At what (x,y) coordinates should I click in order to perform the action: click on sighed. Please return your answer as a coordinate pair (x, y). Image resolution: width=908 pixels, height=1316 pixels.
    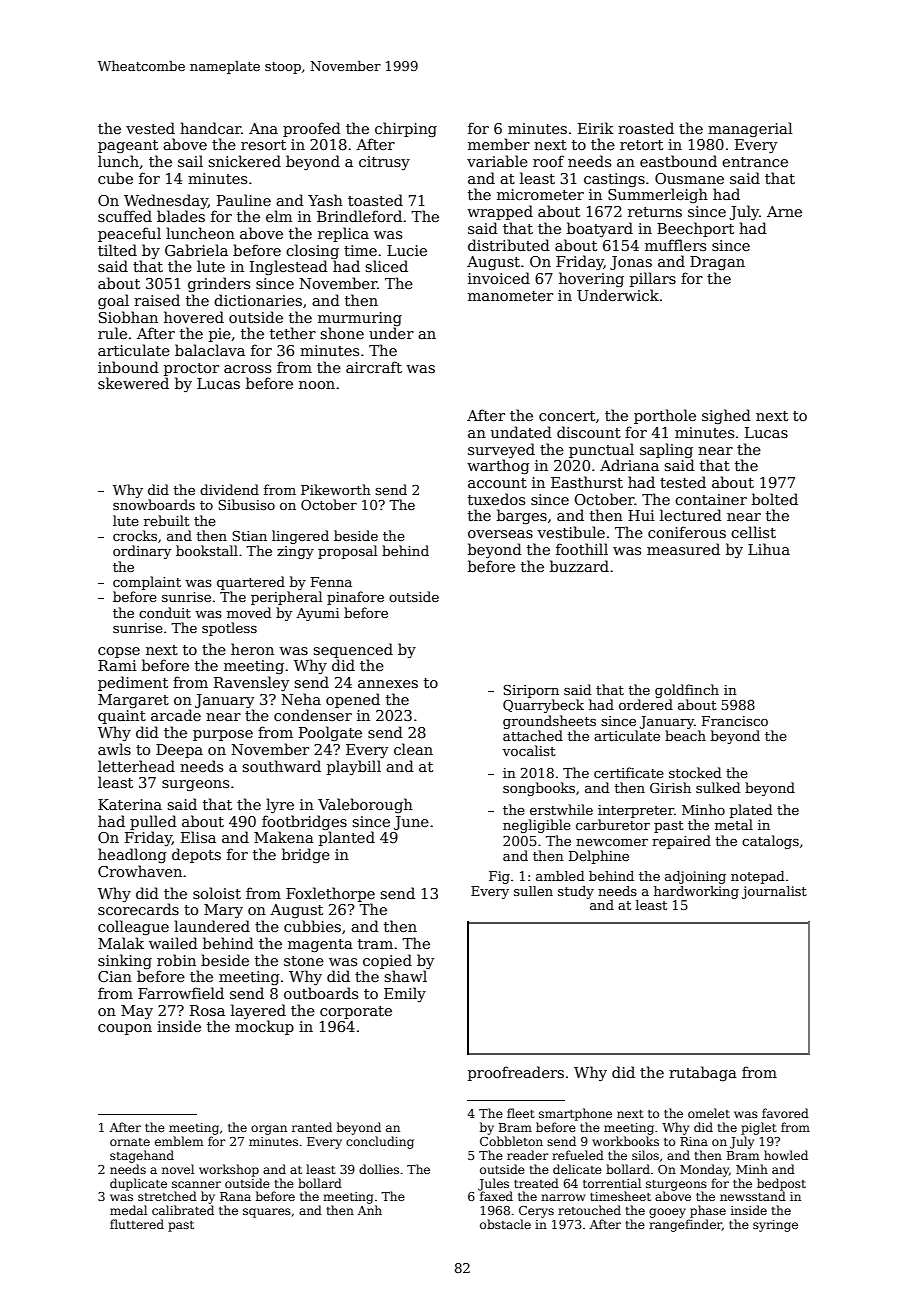
    Looking at the image, I should click on (726, 416).
